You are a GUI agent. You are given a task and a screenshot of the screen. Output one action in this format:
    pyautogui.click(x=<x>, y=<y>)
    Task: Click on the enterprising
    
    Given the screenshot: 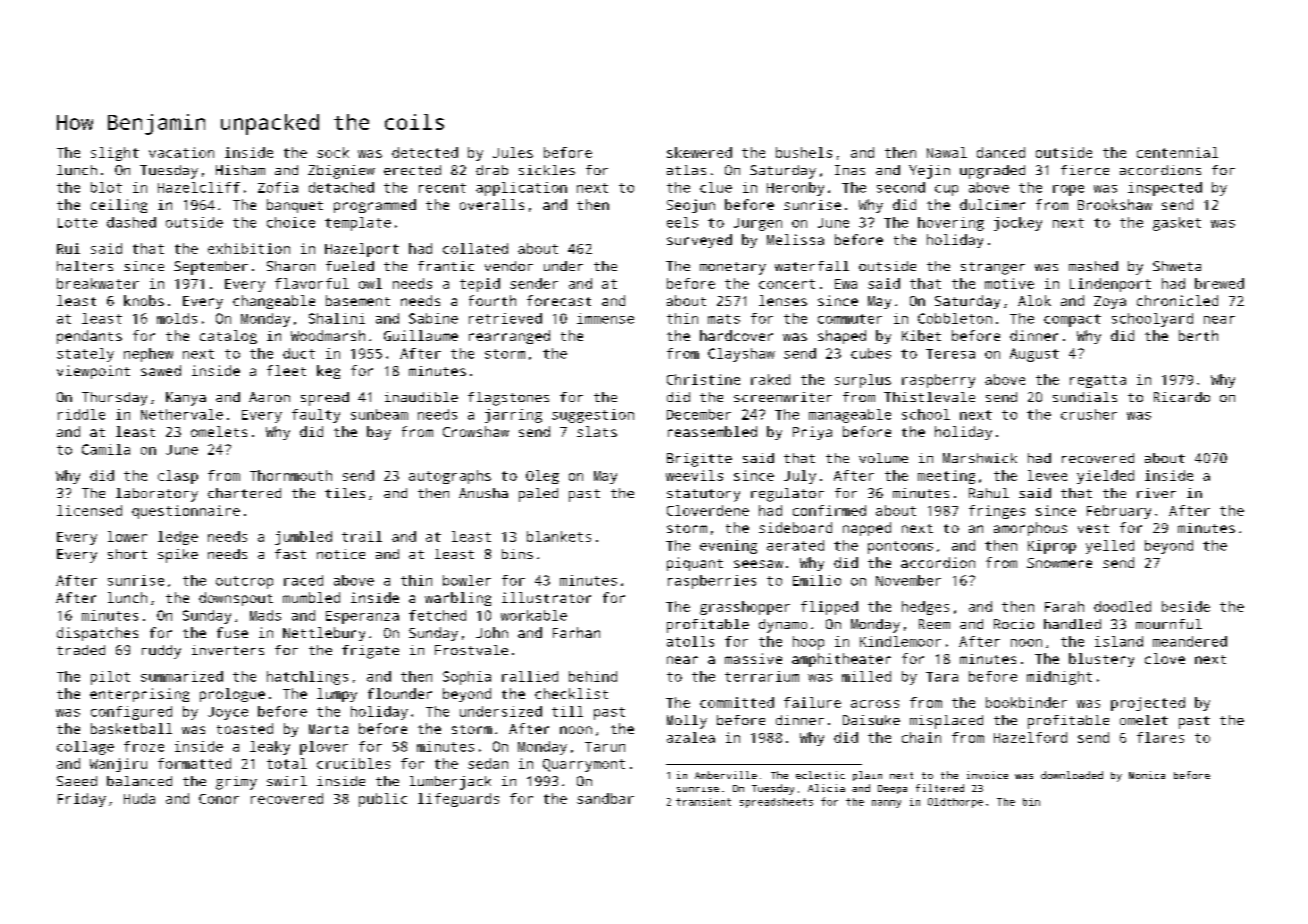 What is the action you would take?
    pyautogui.click(x=139, y=695)
